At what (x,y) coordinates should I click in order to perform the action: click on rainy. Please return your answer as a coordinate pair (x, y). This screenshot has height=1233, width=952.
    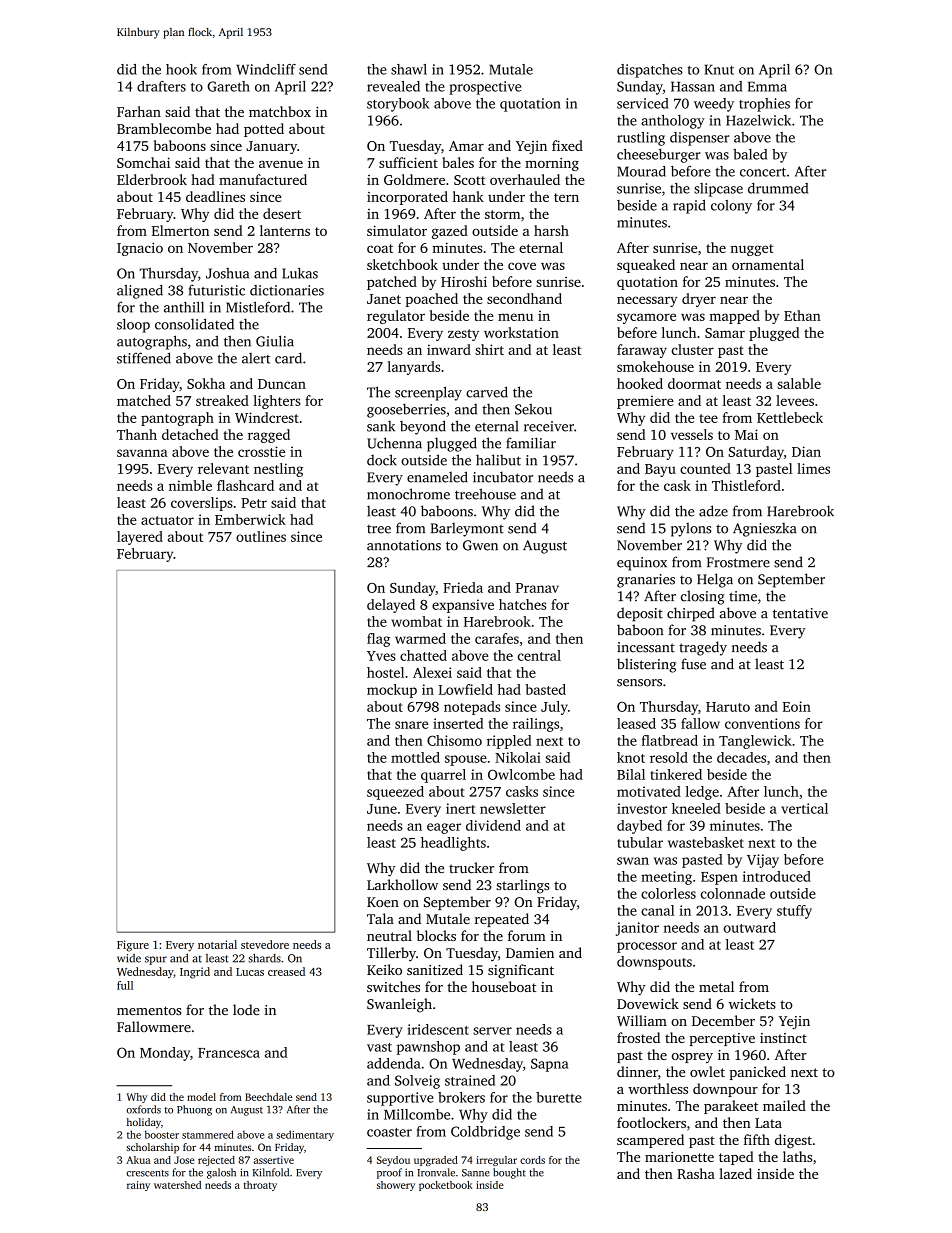
    Looking at the image, I should click on (138, 1186).
